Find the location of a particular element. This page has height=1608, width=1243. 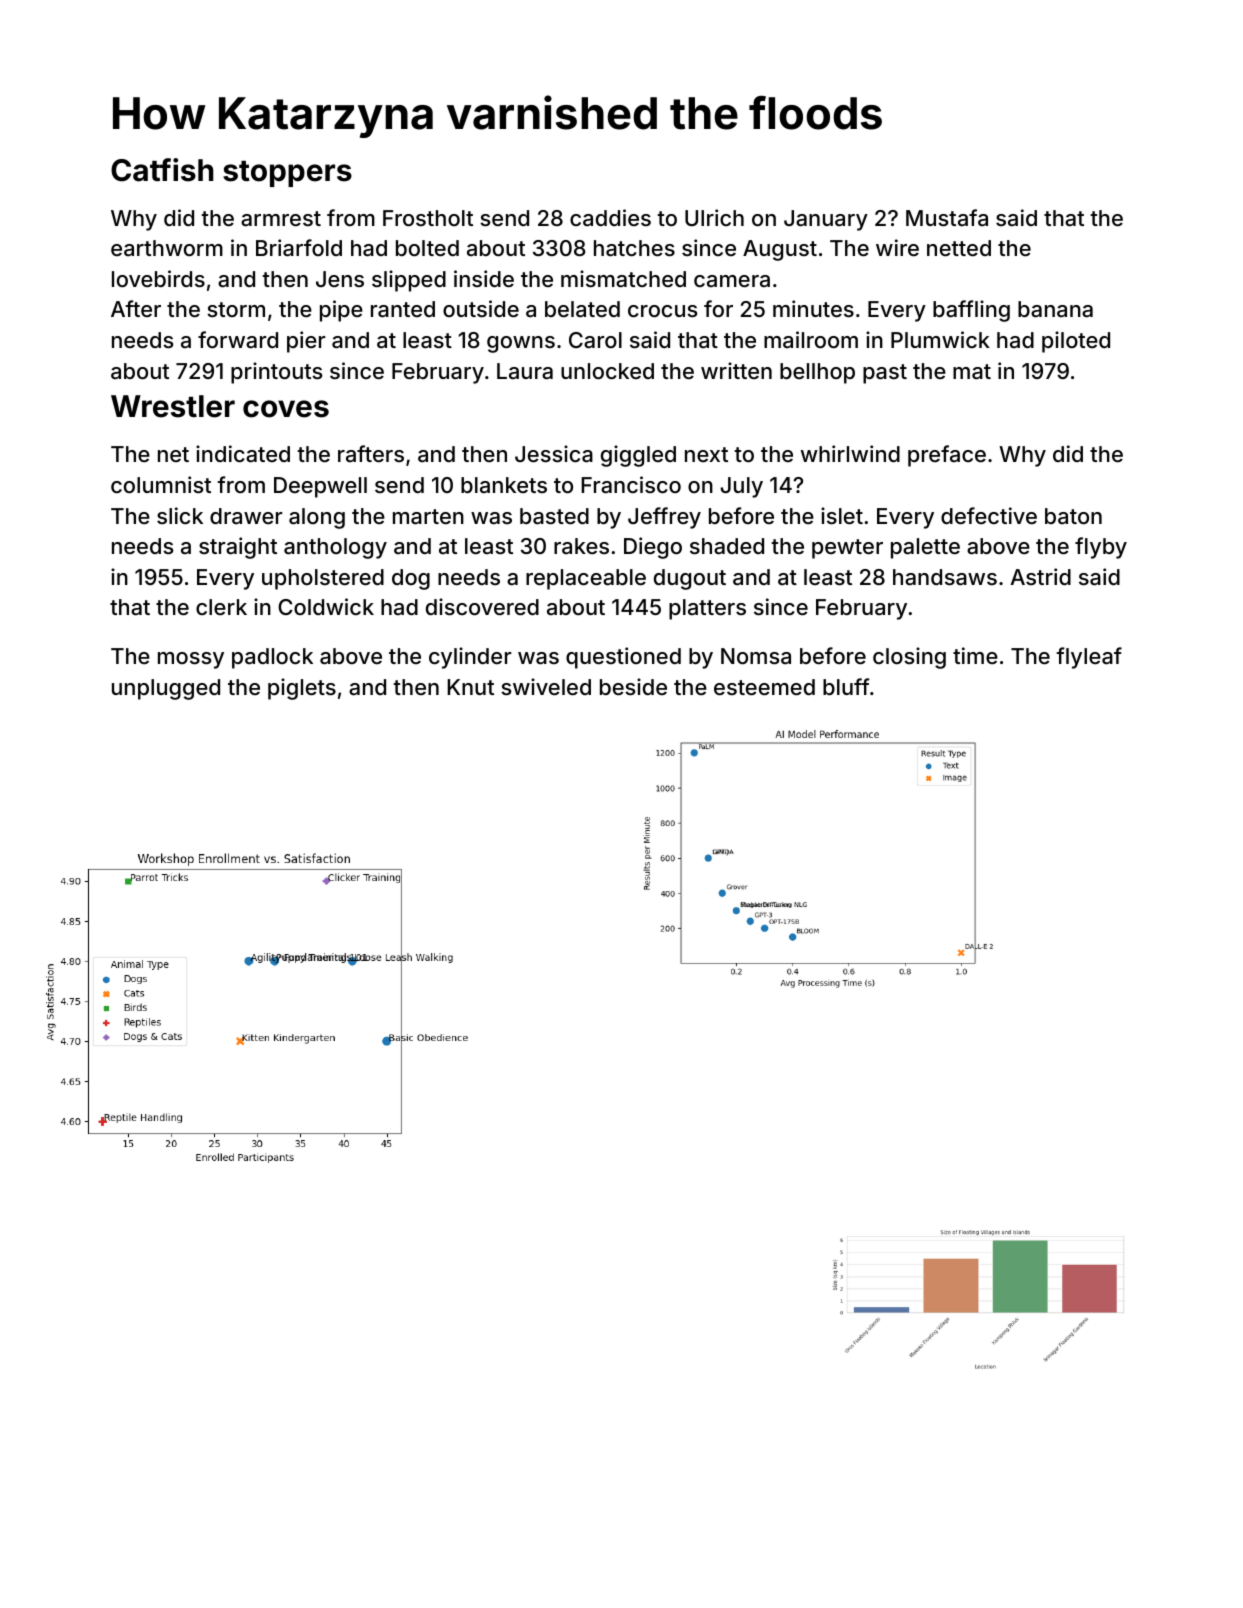

Frostholt is located at coordinates (428, 218).
